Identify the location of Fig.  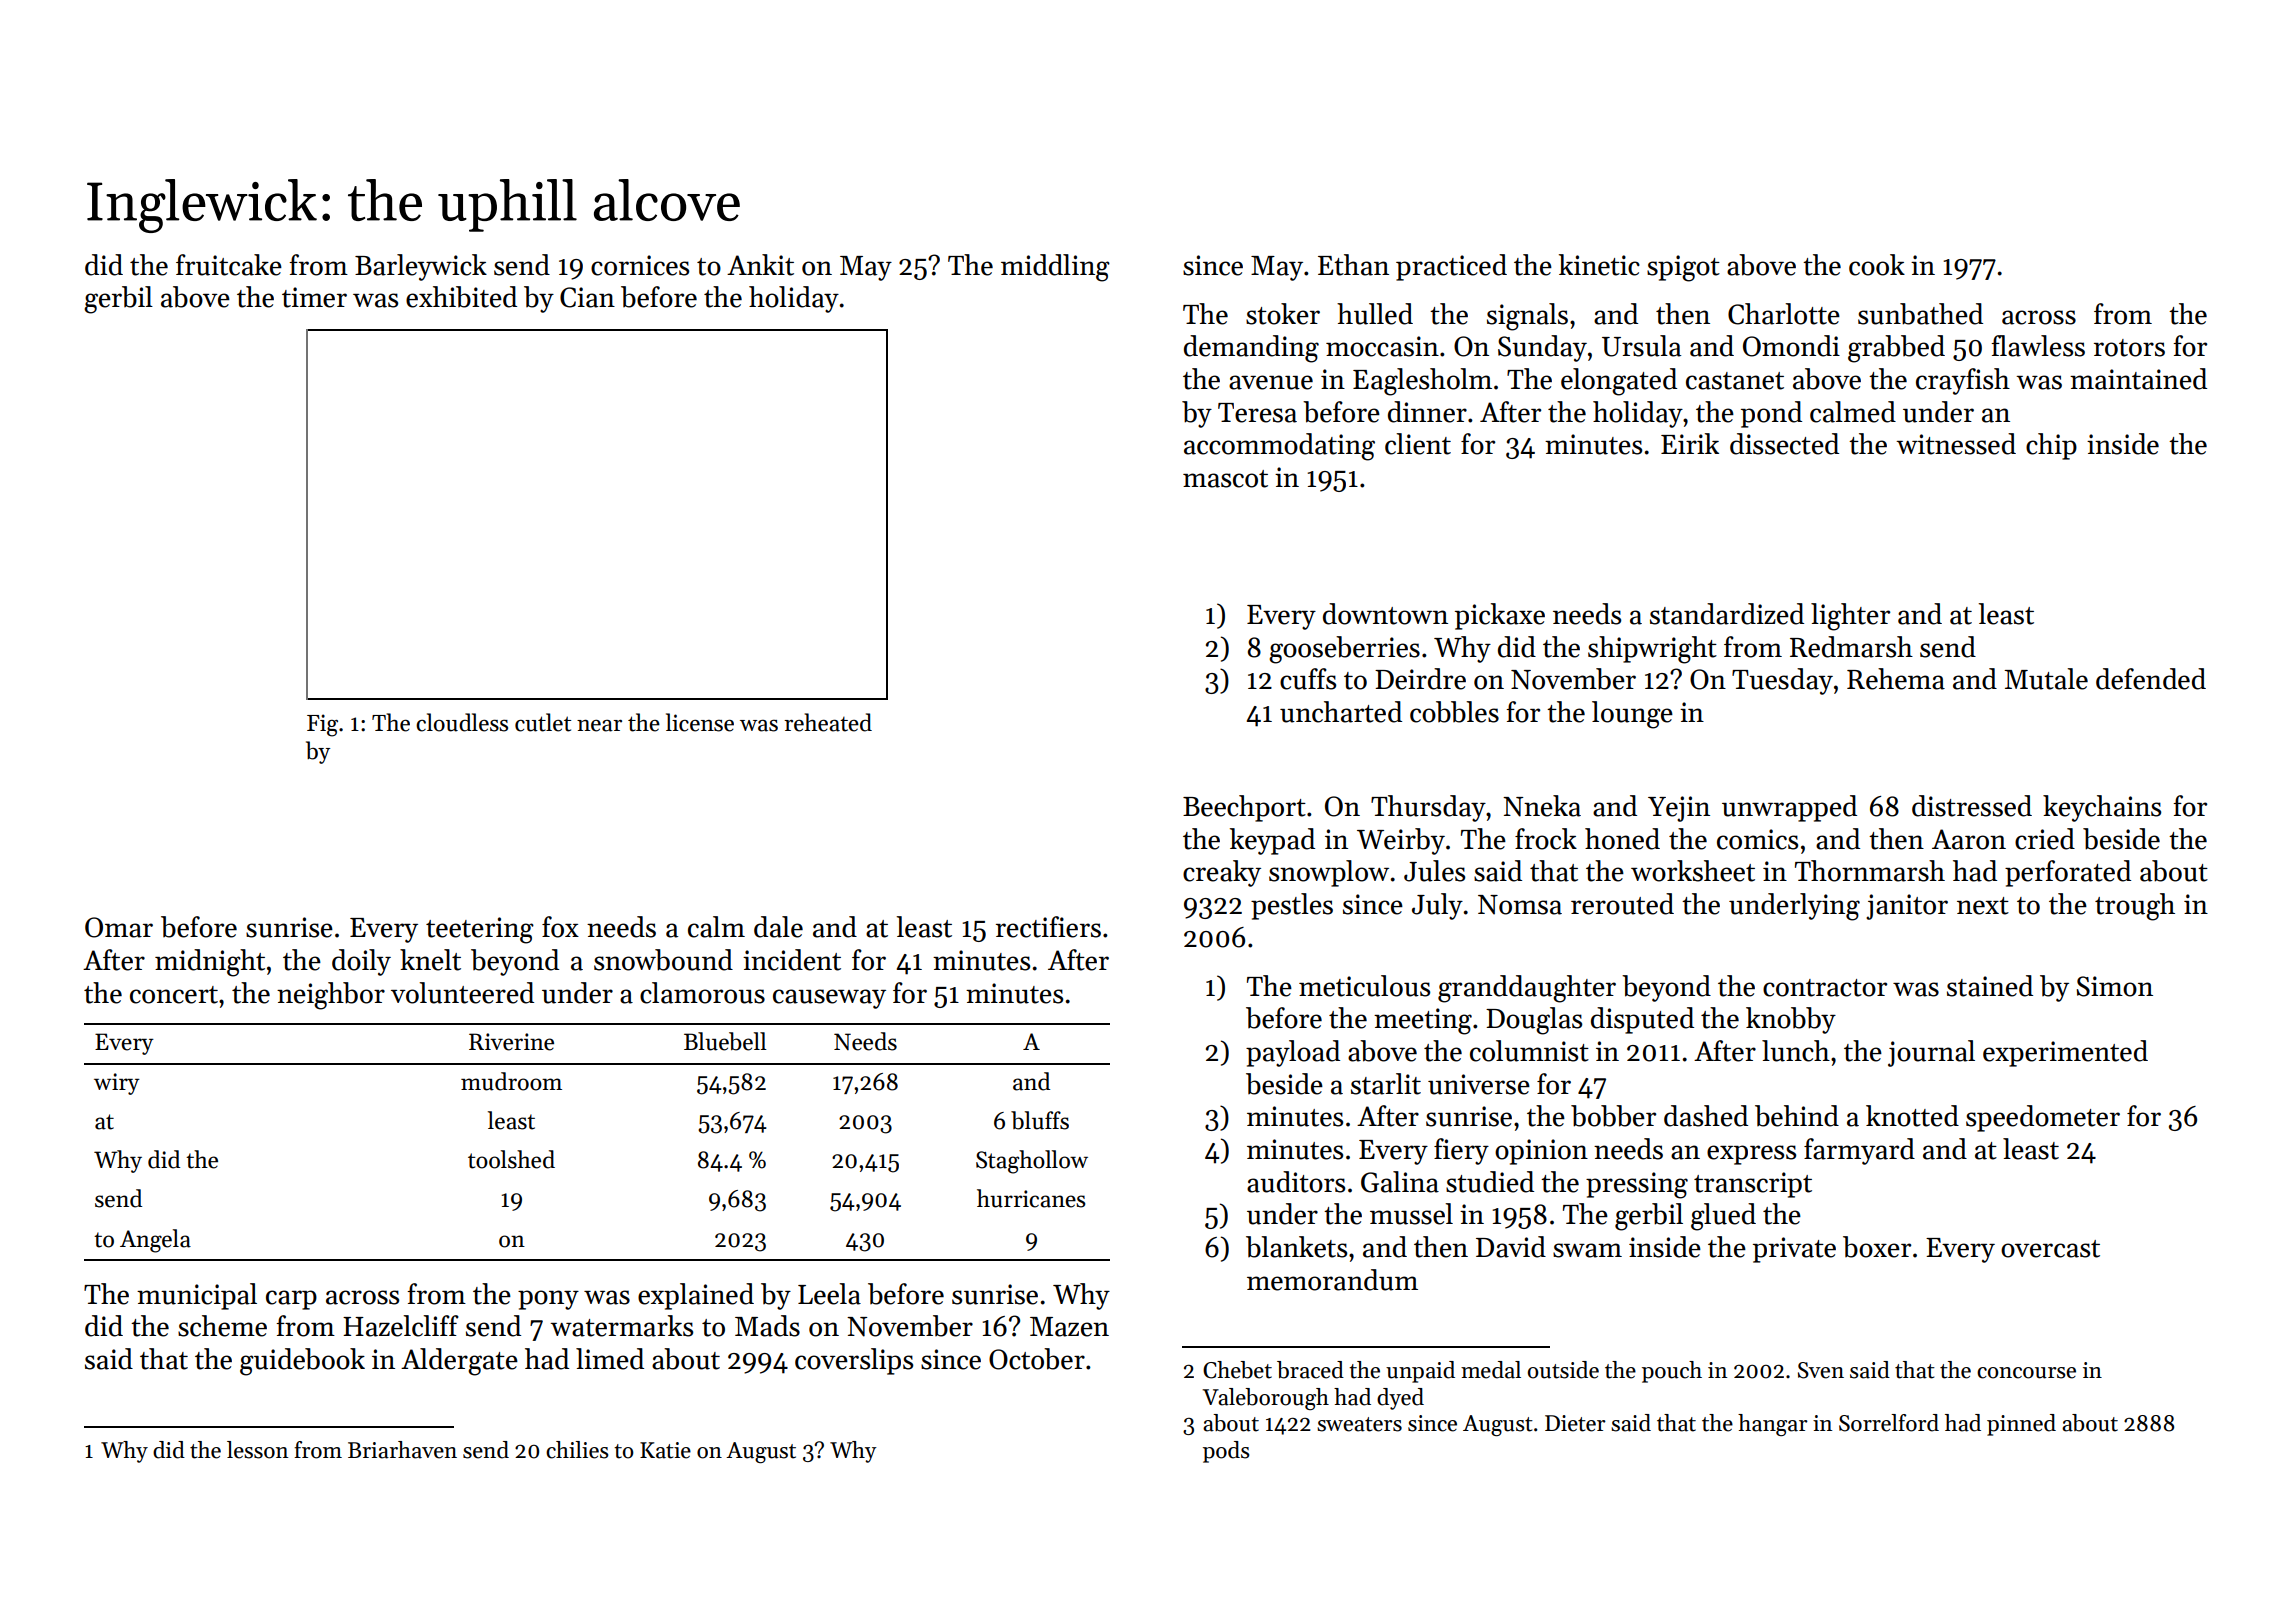
(322, 725).
